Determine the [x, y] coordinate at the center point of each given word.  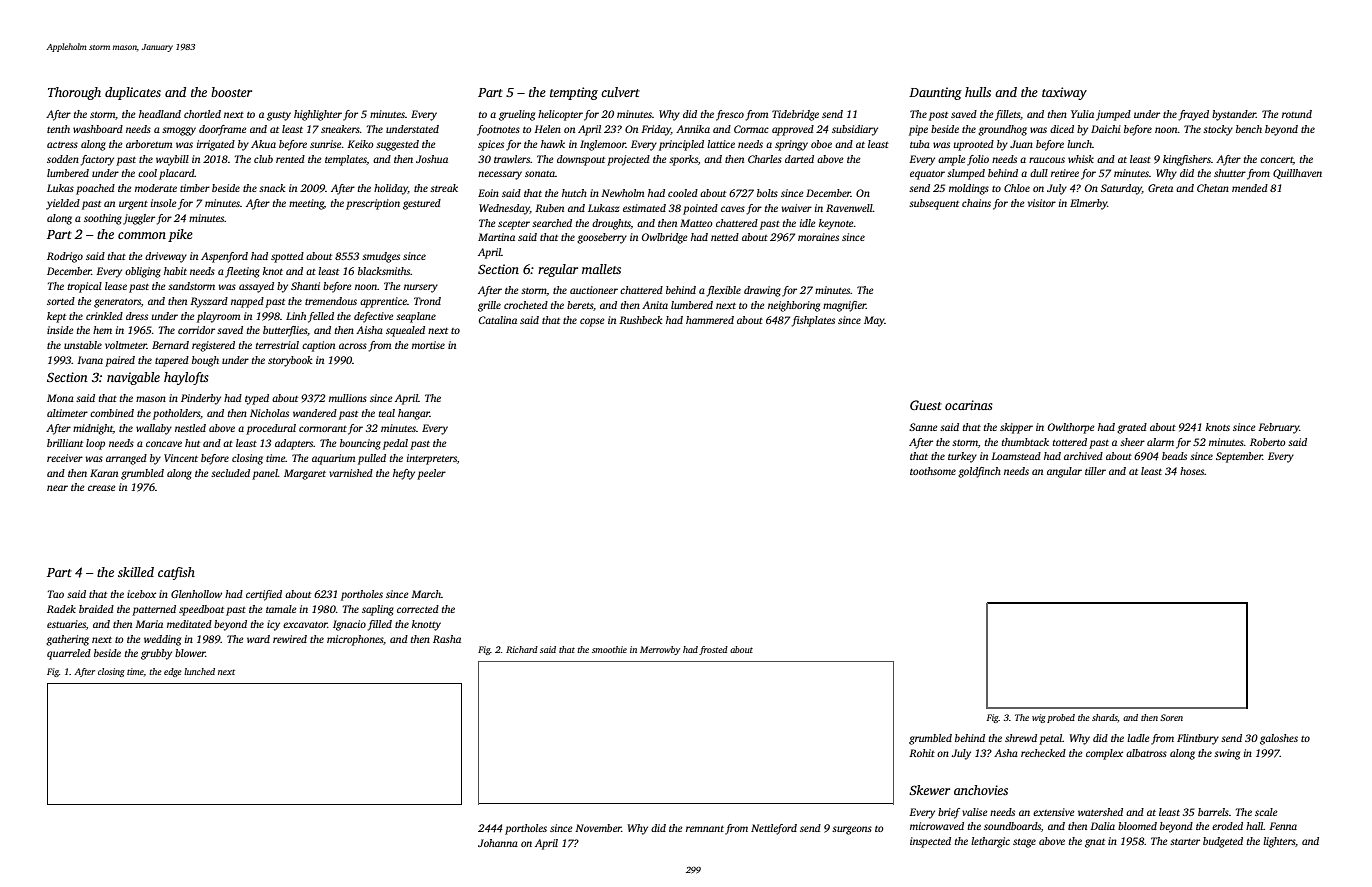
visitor [1042, 203]
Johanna [498, 843]
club [263, 159]
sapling [378, 610]
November [598, 828]
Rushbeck [640, 320]
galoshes [1279, 739]
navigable [133, 378]
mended [1250, 188]
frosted [713, 650]
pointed [700, 209]
